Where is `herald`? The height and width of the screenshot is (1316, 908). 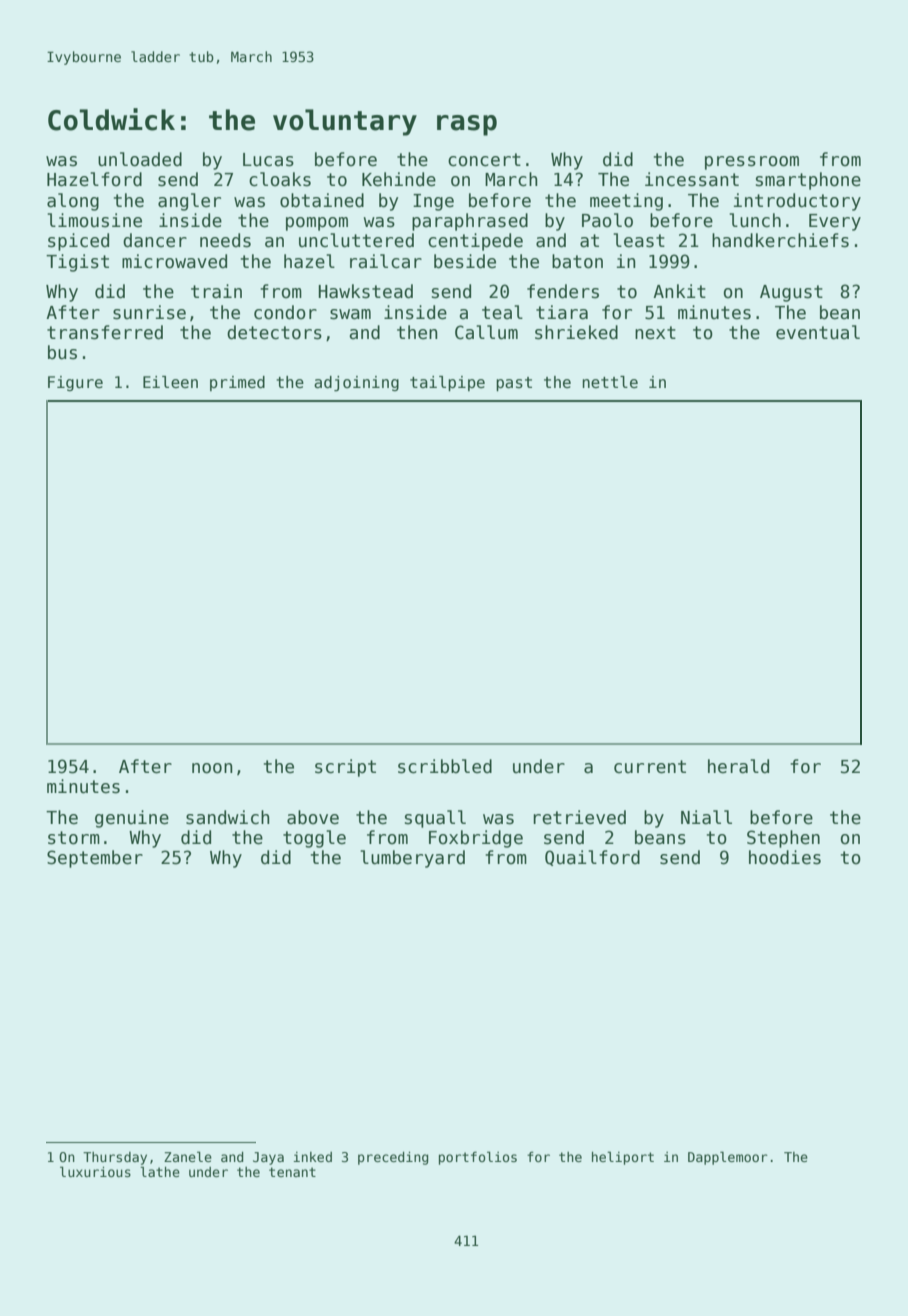 herald is located at coordinates (738, 766).
